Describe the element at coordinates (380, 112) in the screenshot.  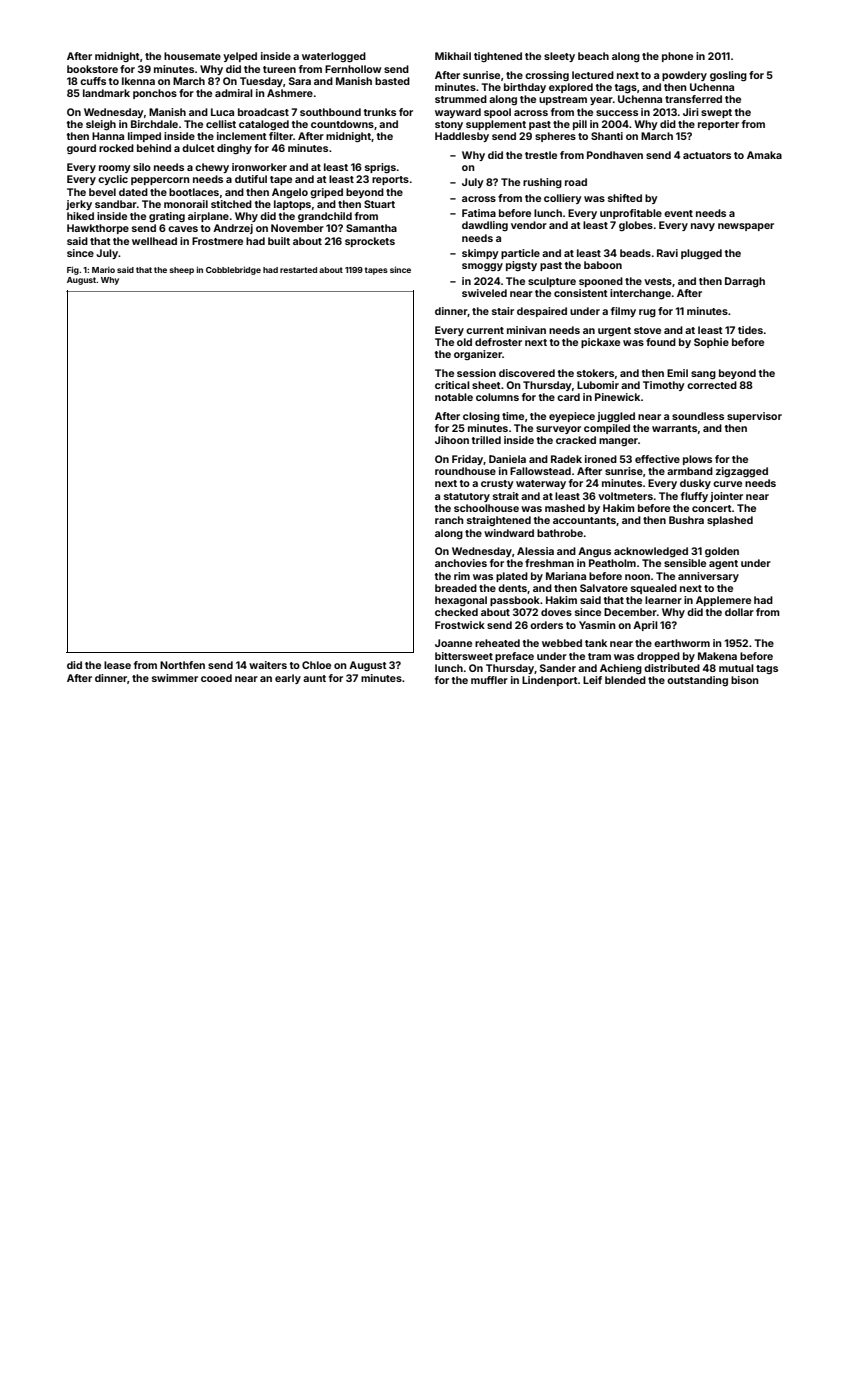
I see `trunks` at that location.
